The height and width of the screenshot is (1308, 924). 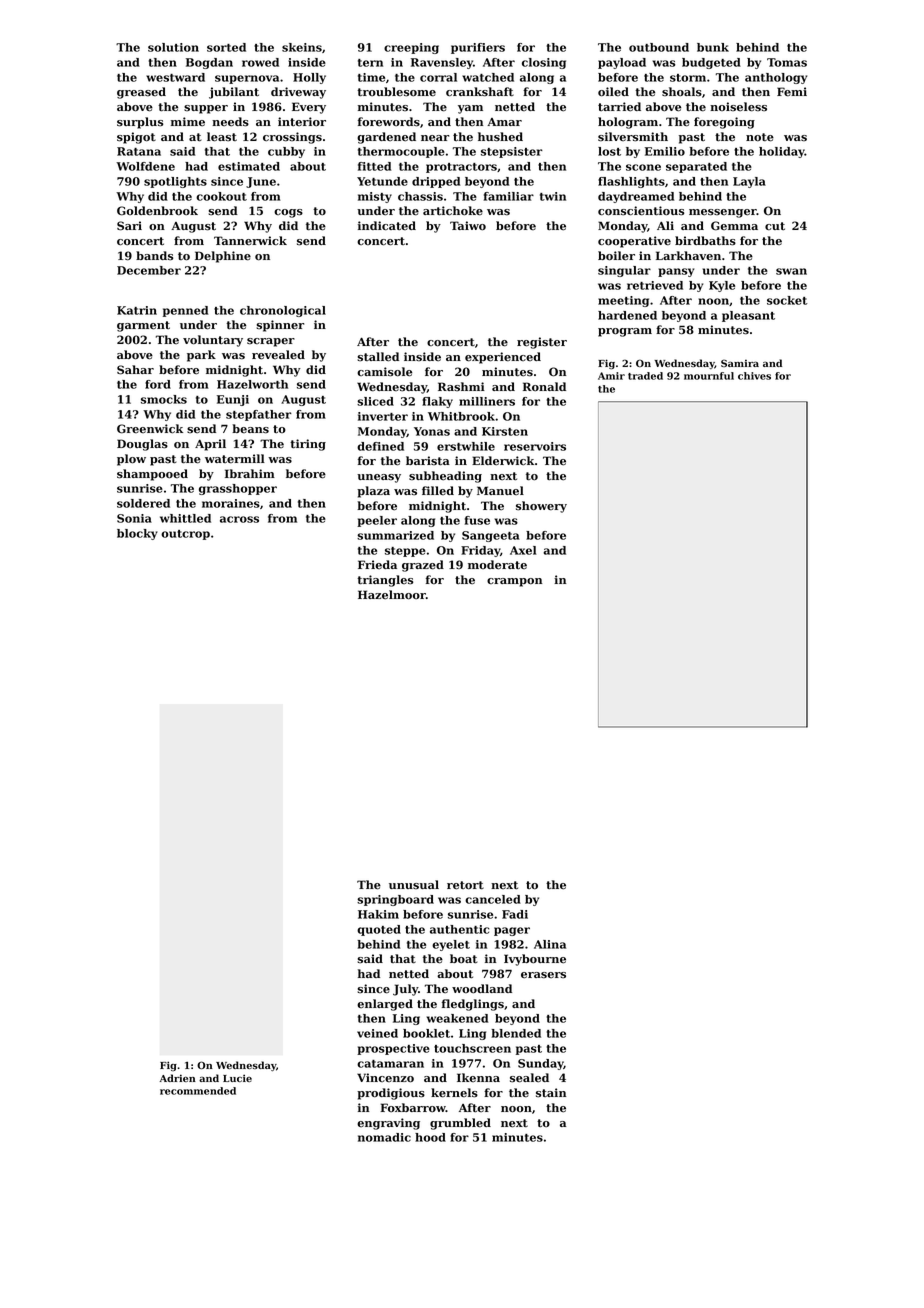 I want to click on chives, so click(x=754, y=376).
